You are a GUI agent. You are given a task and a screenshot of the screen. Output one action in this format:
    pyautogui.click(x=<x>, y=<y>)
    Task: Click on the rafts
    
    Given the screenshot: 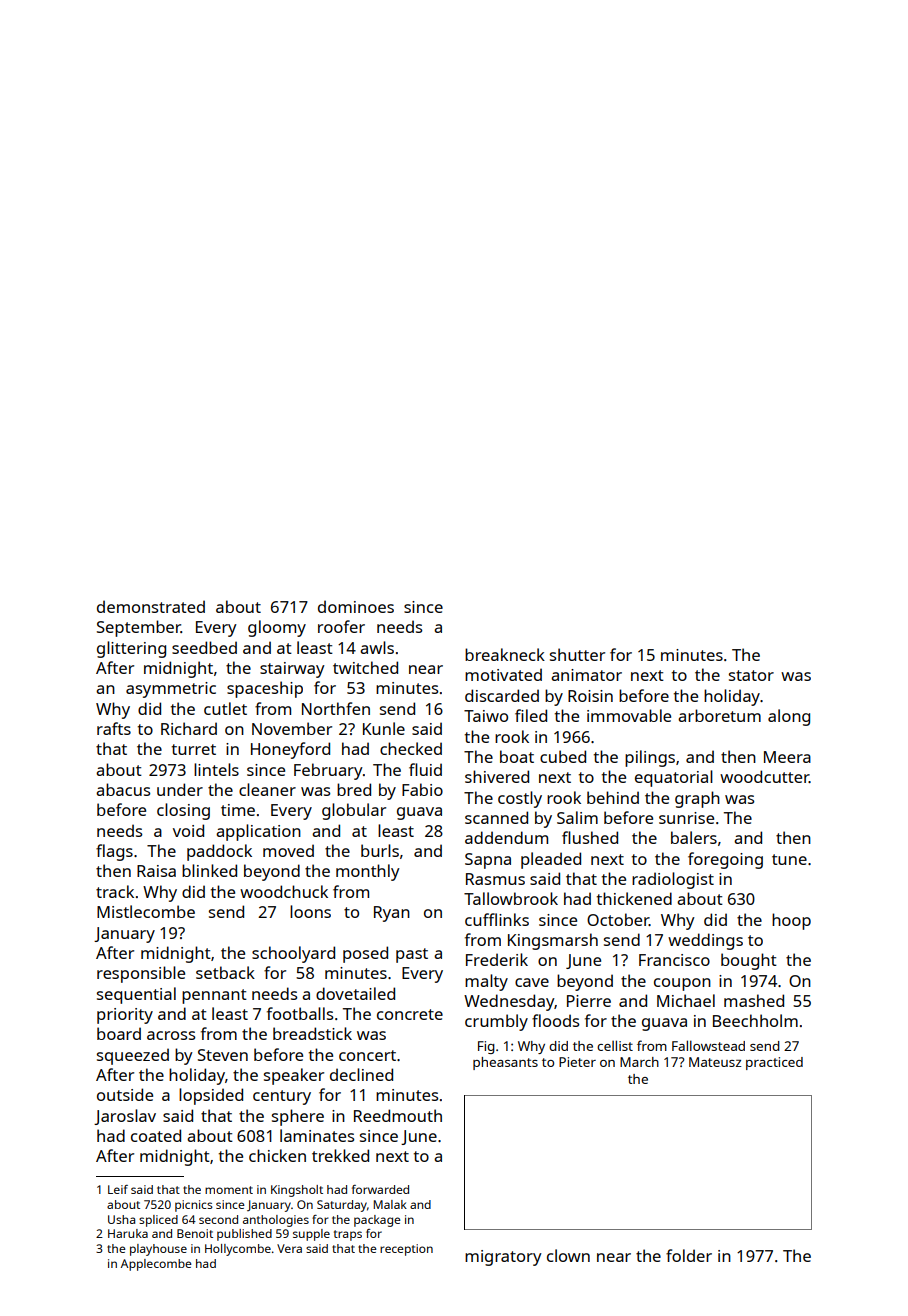 What is the action you would take?
    pyautogui.click(x=114, y=728)
